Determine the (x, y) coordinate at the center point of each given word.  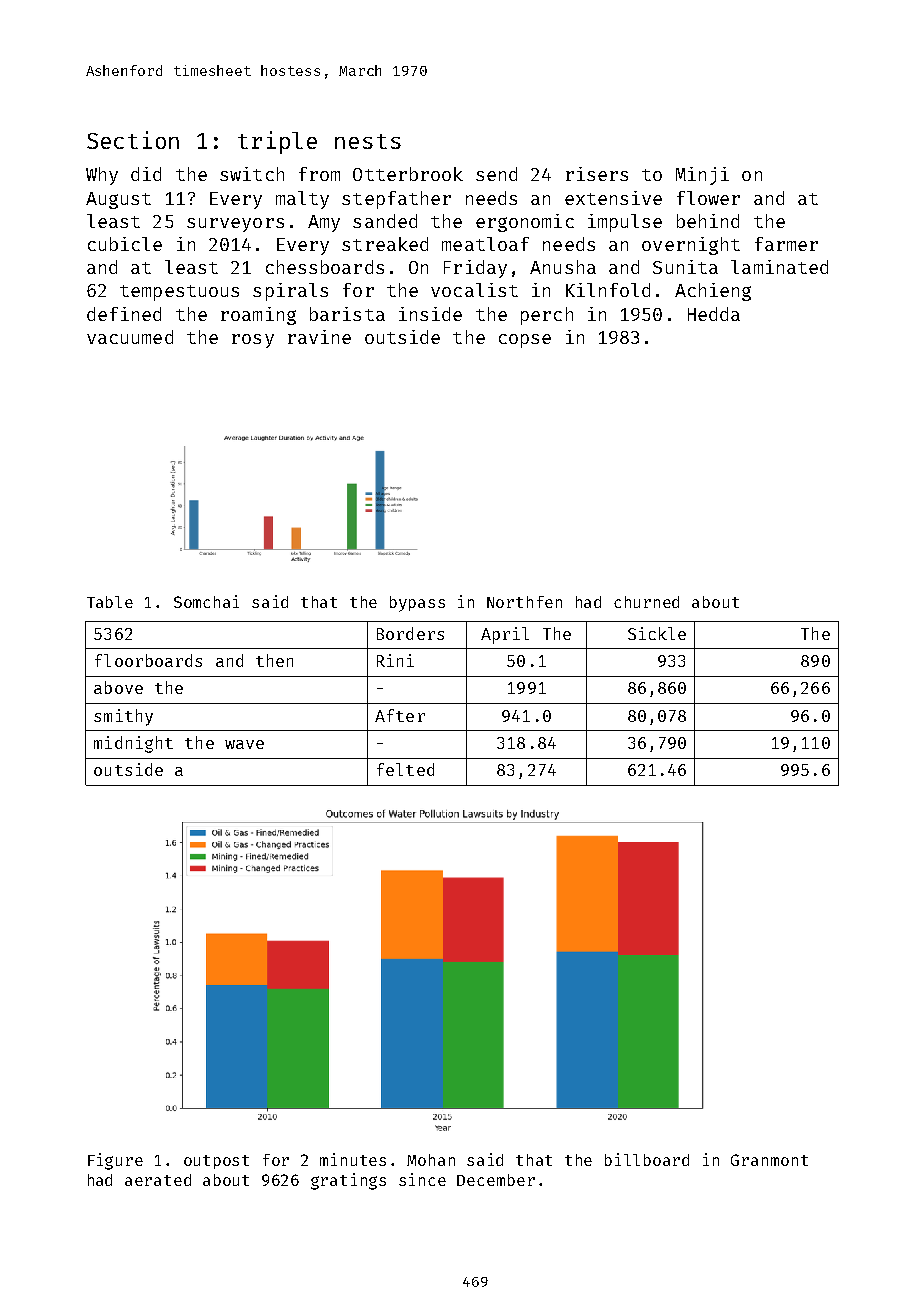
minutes (353, 1159)
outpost (216, 1162)
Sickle (657, 633)
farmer (786, 244)
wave (244, 744)
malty (302, 200)
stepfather (396, 200)
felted (405, 769)
